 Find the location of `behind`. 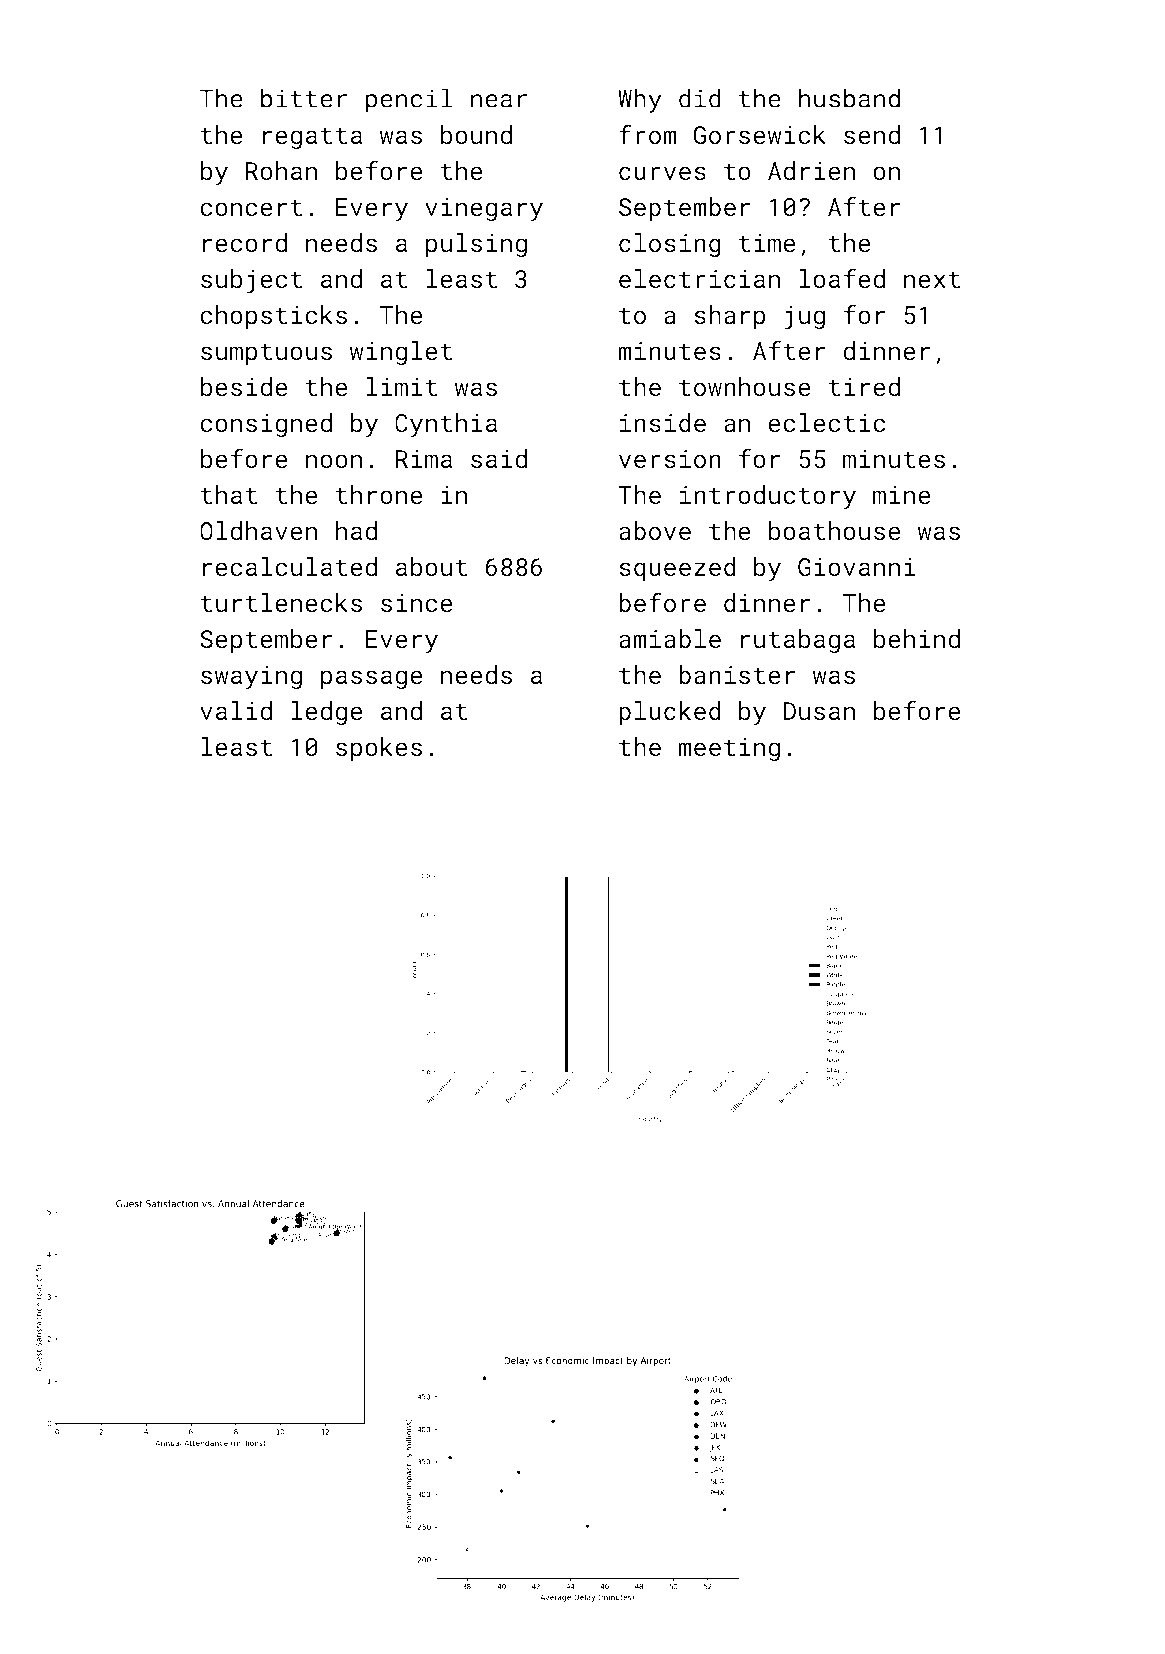

behind is located at coordinates (917, 638).
